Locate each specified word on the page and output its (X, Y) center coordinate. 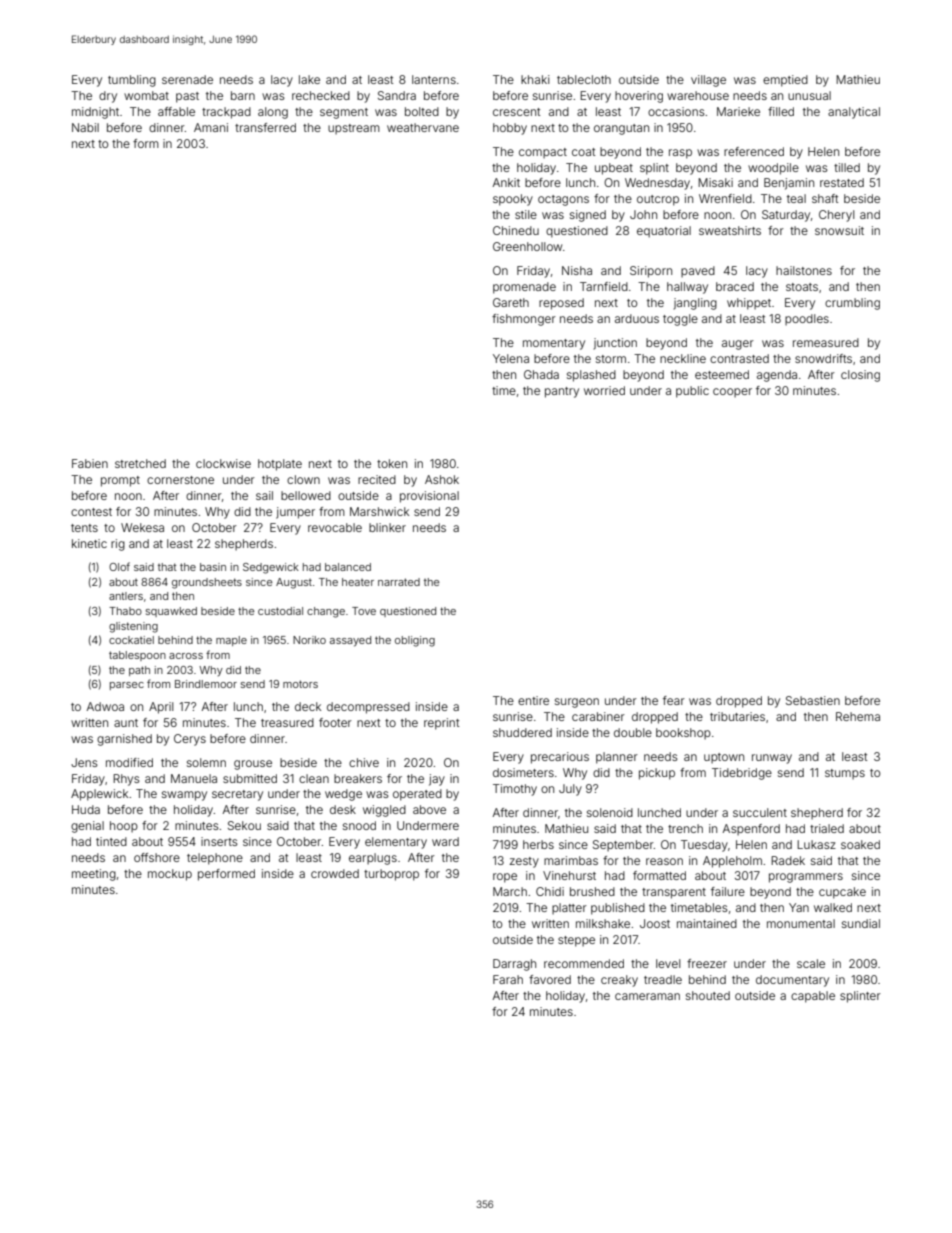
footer (335, 722)
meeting (94, 875)
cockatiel (131, 640)
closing (860, 376)
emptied (785, 81)
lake (309, 79)
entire (533, 700)
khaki (535, 79)
